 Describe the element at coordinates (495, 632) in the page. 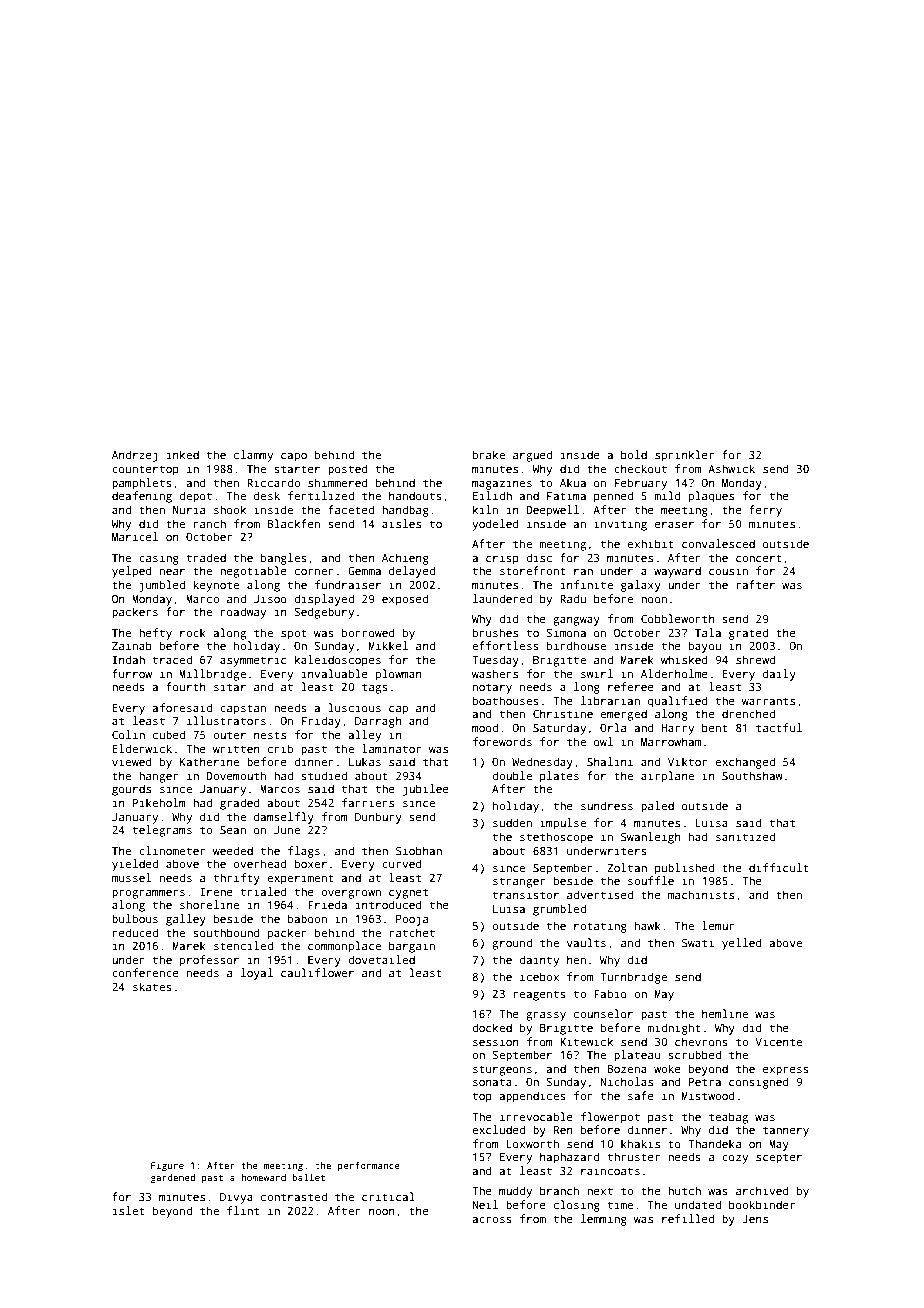

I see `brushes` at that location.
